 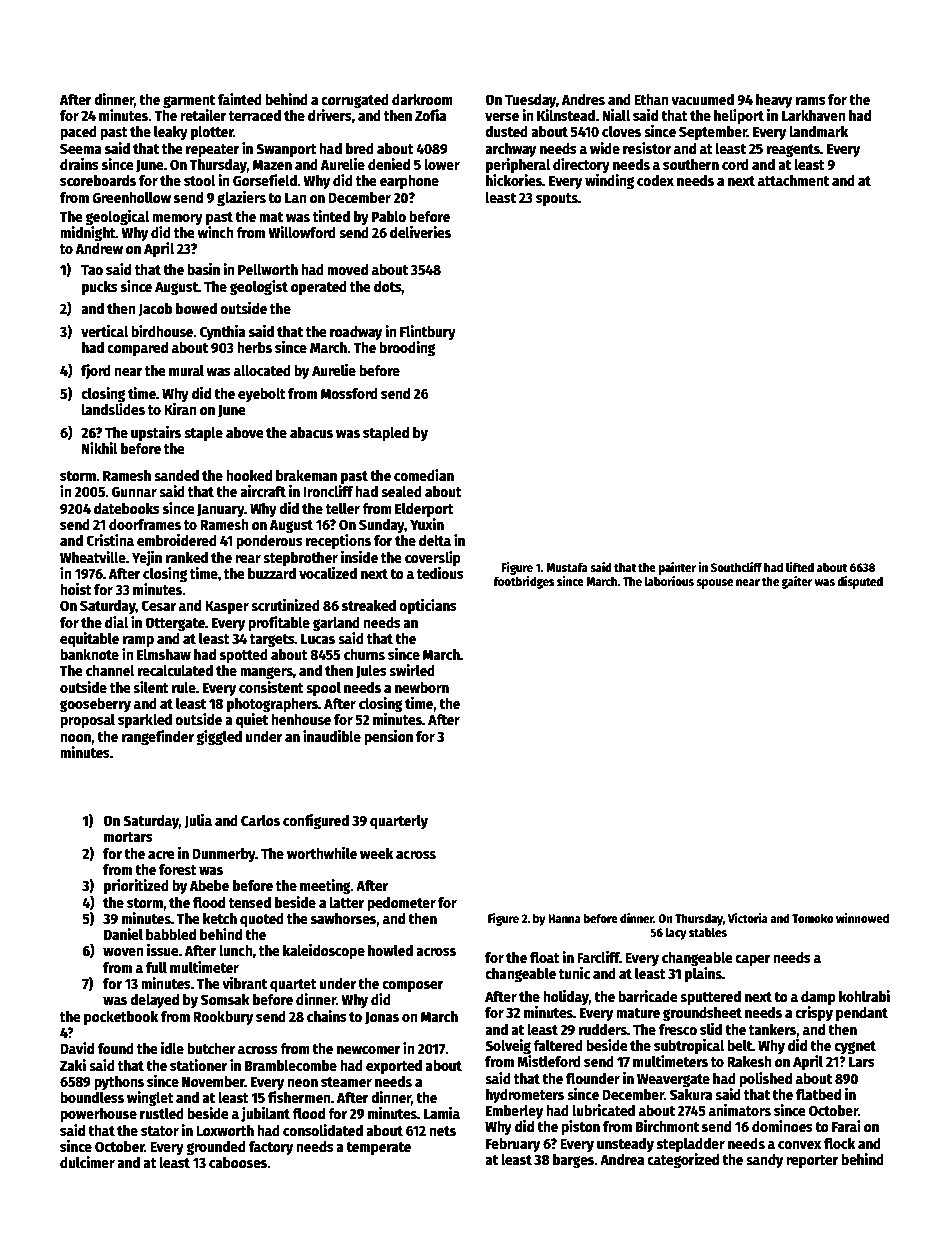 What do you see at coordinates (240, 99) in the image?
I see `fainted` at bounding box center [240, 99].
